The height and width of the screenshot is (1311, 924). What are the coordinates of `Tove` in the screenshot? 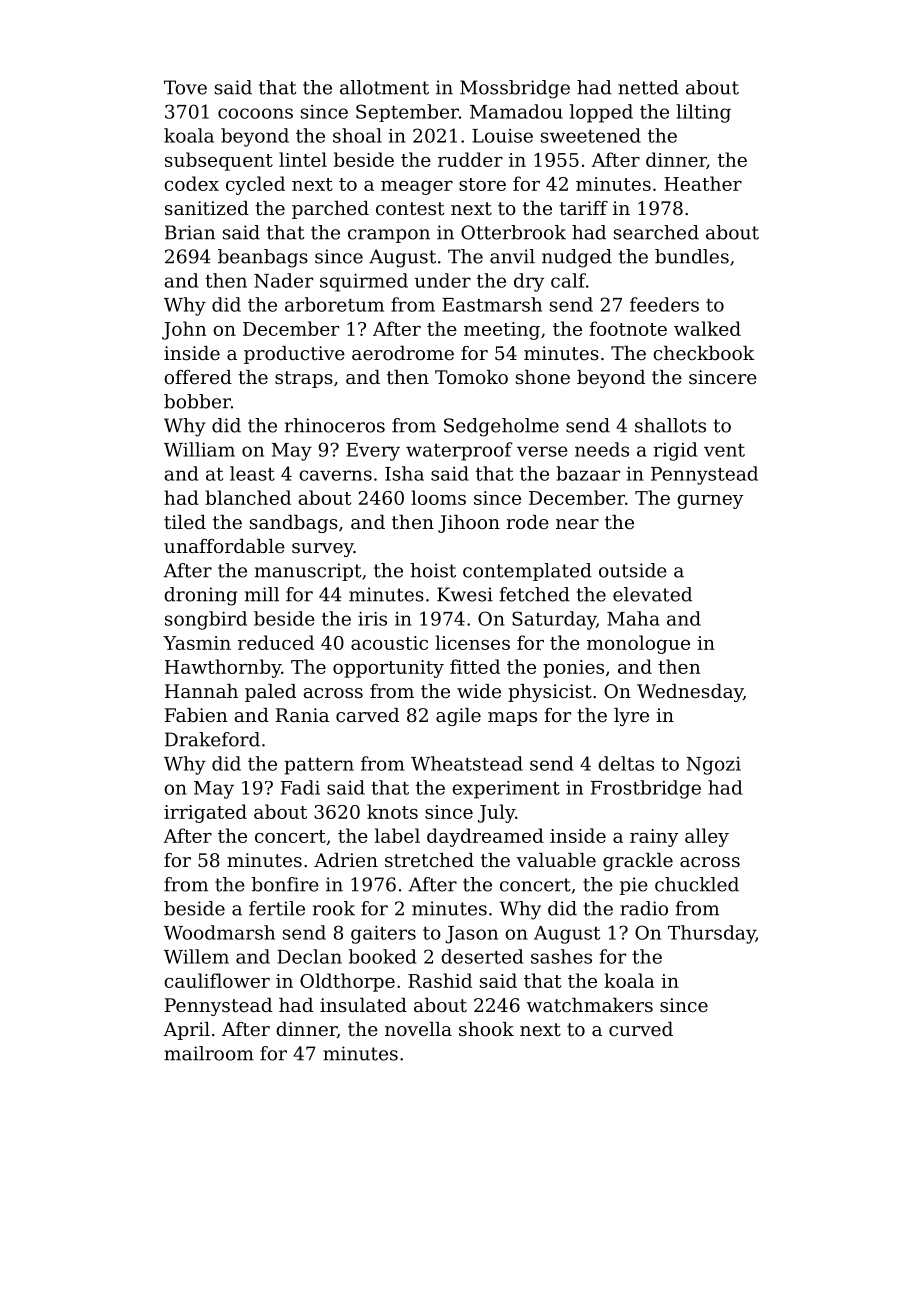 It's located at (185, 87).
